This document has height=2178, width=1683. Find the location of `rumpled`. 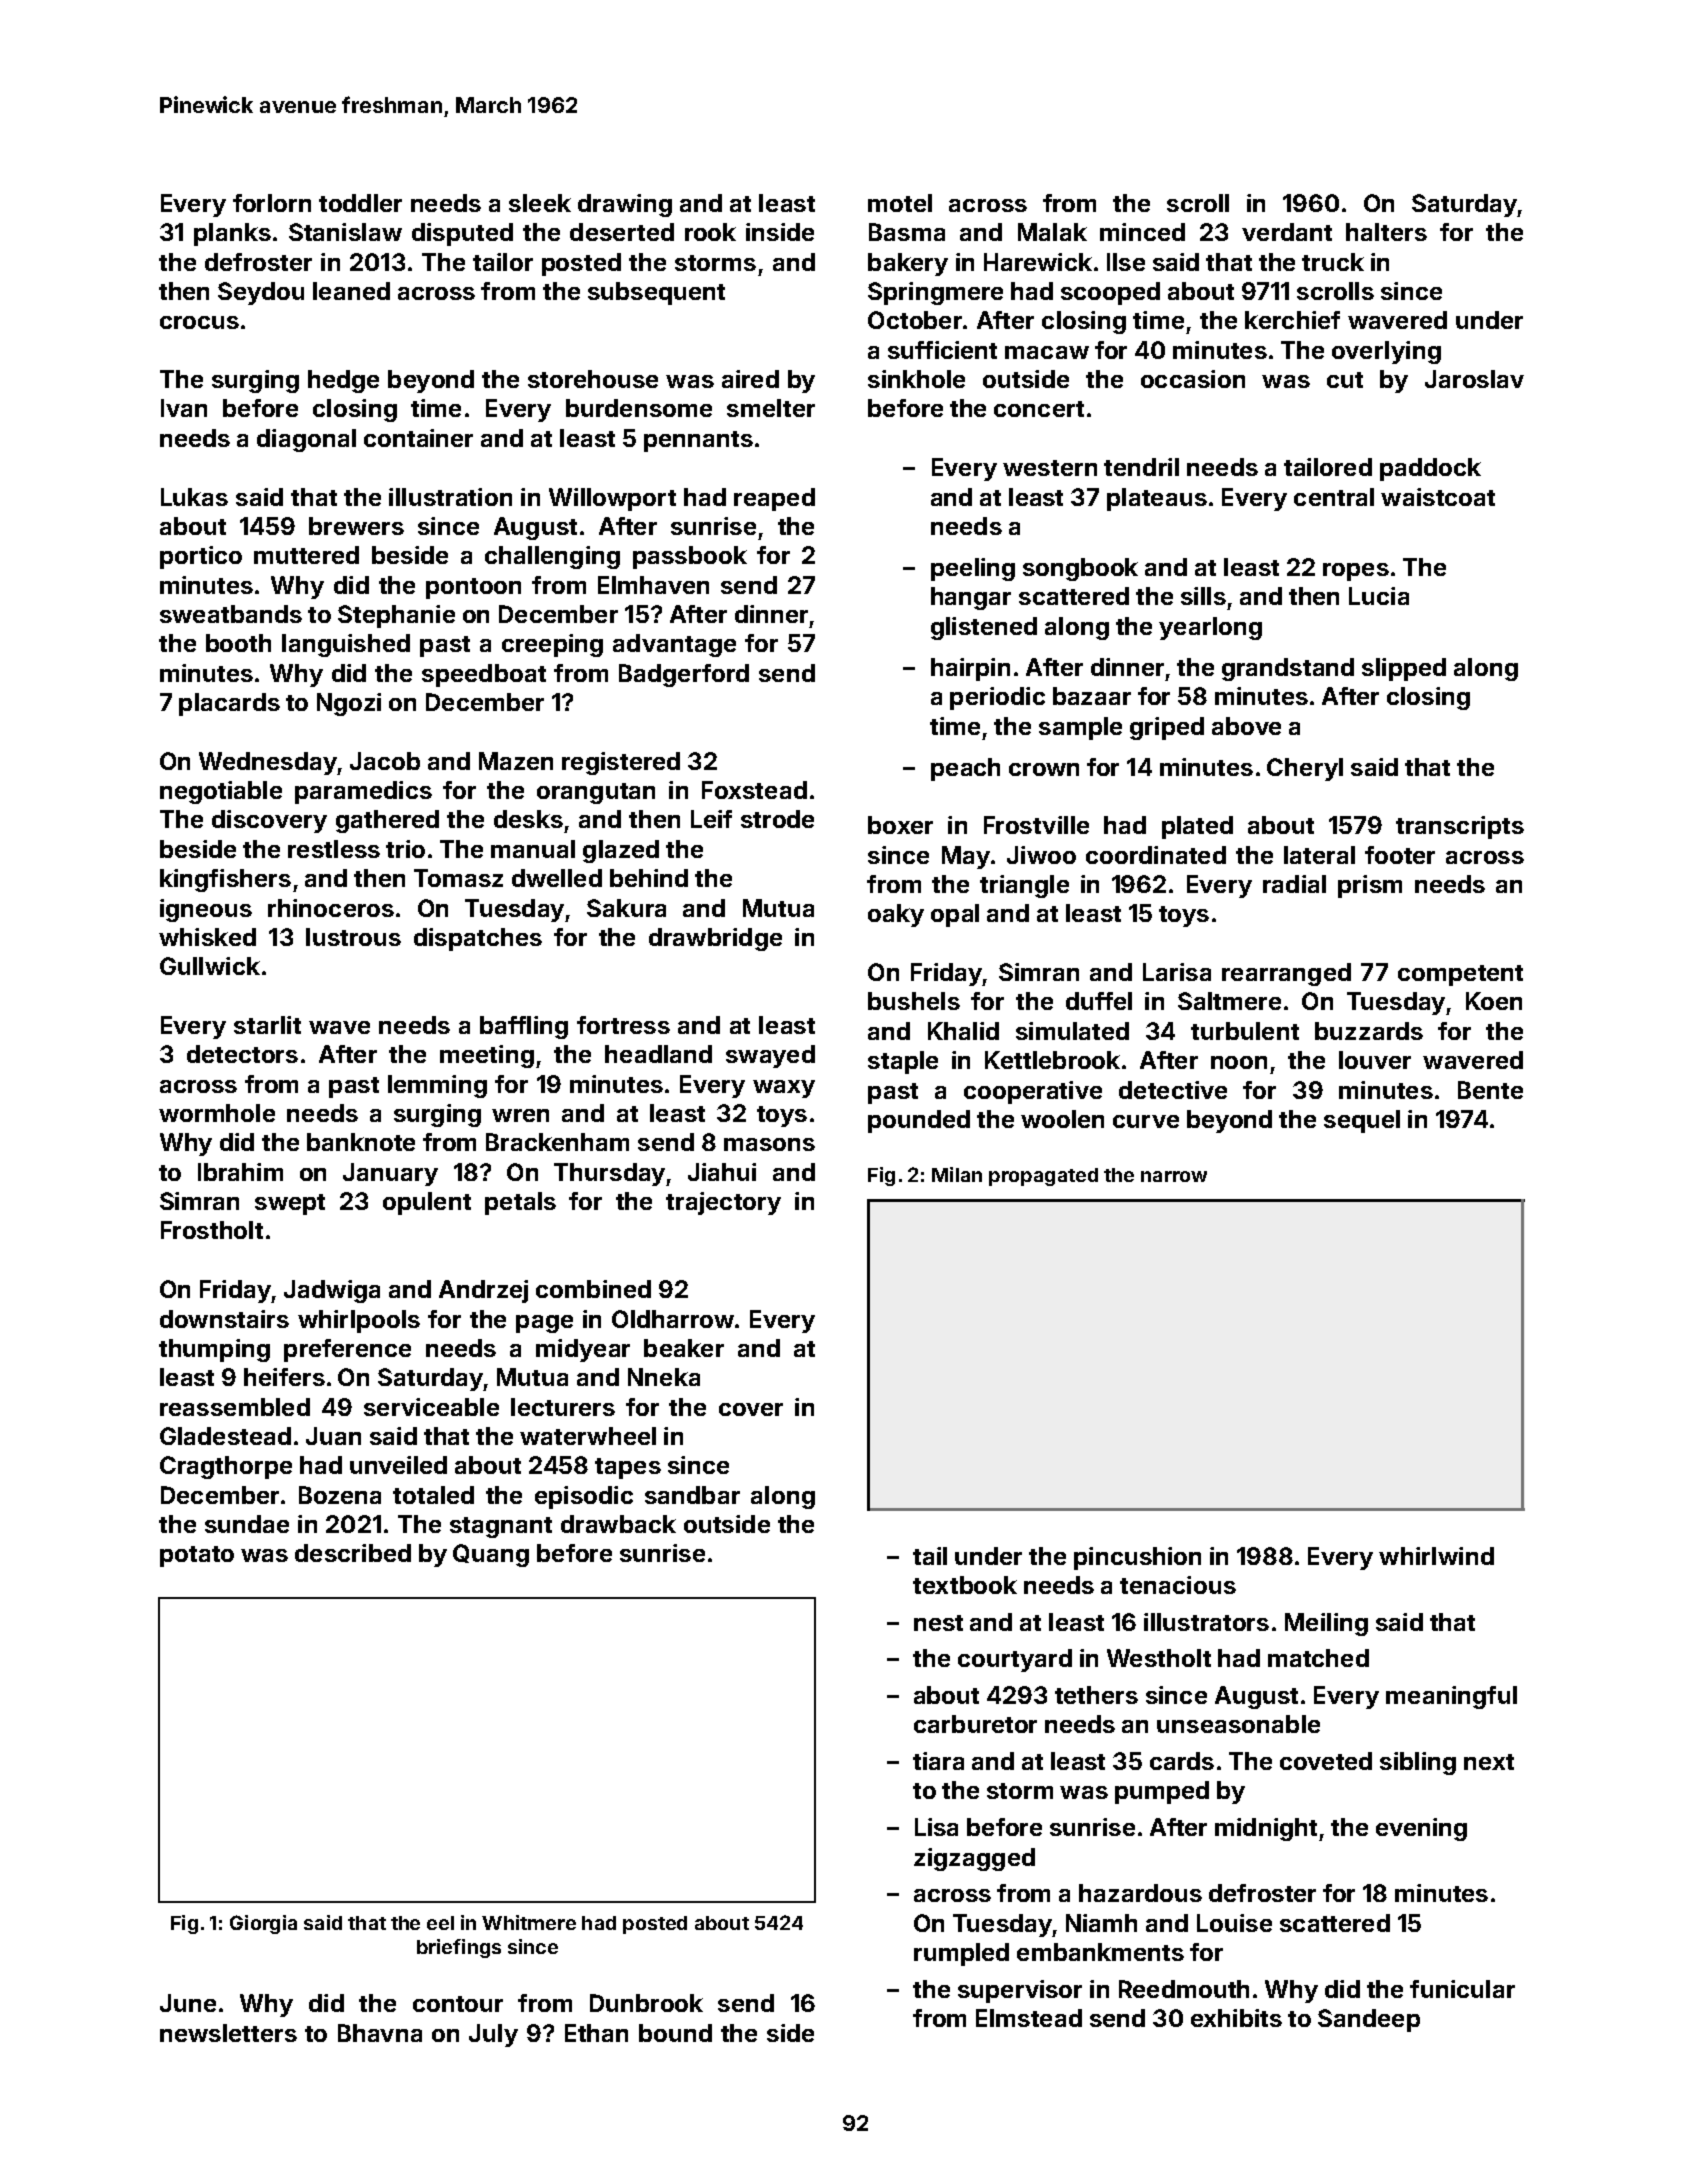

rumpled is located at coordinates (961, 1954).
